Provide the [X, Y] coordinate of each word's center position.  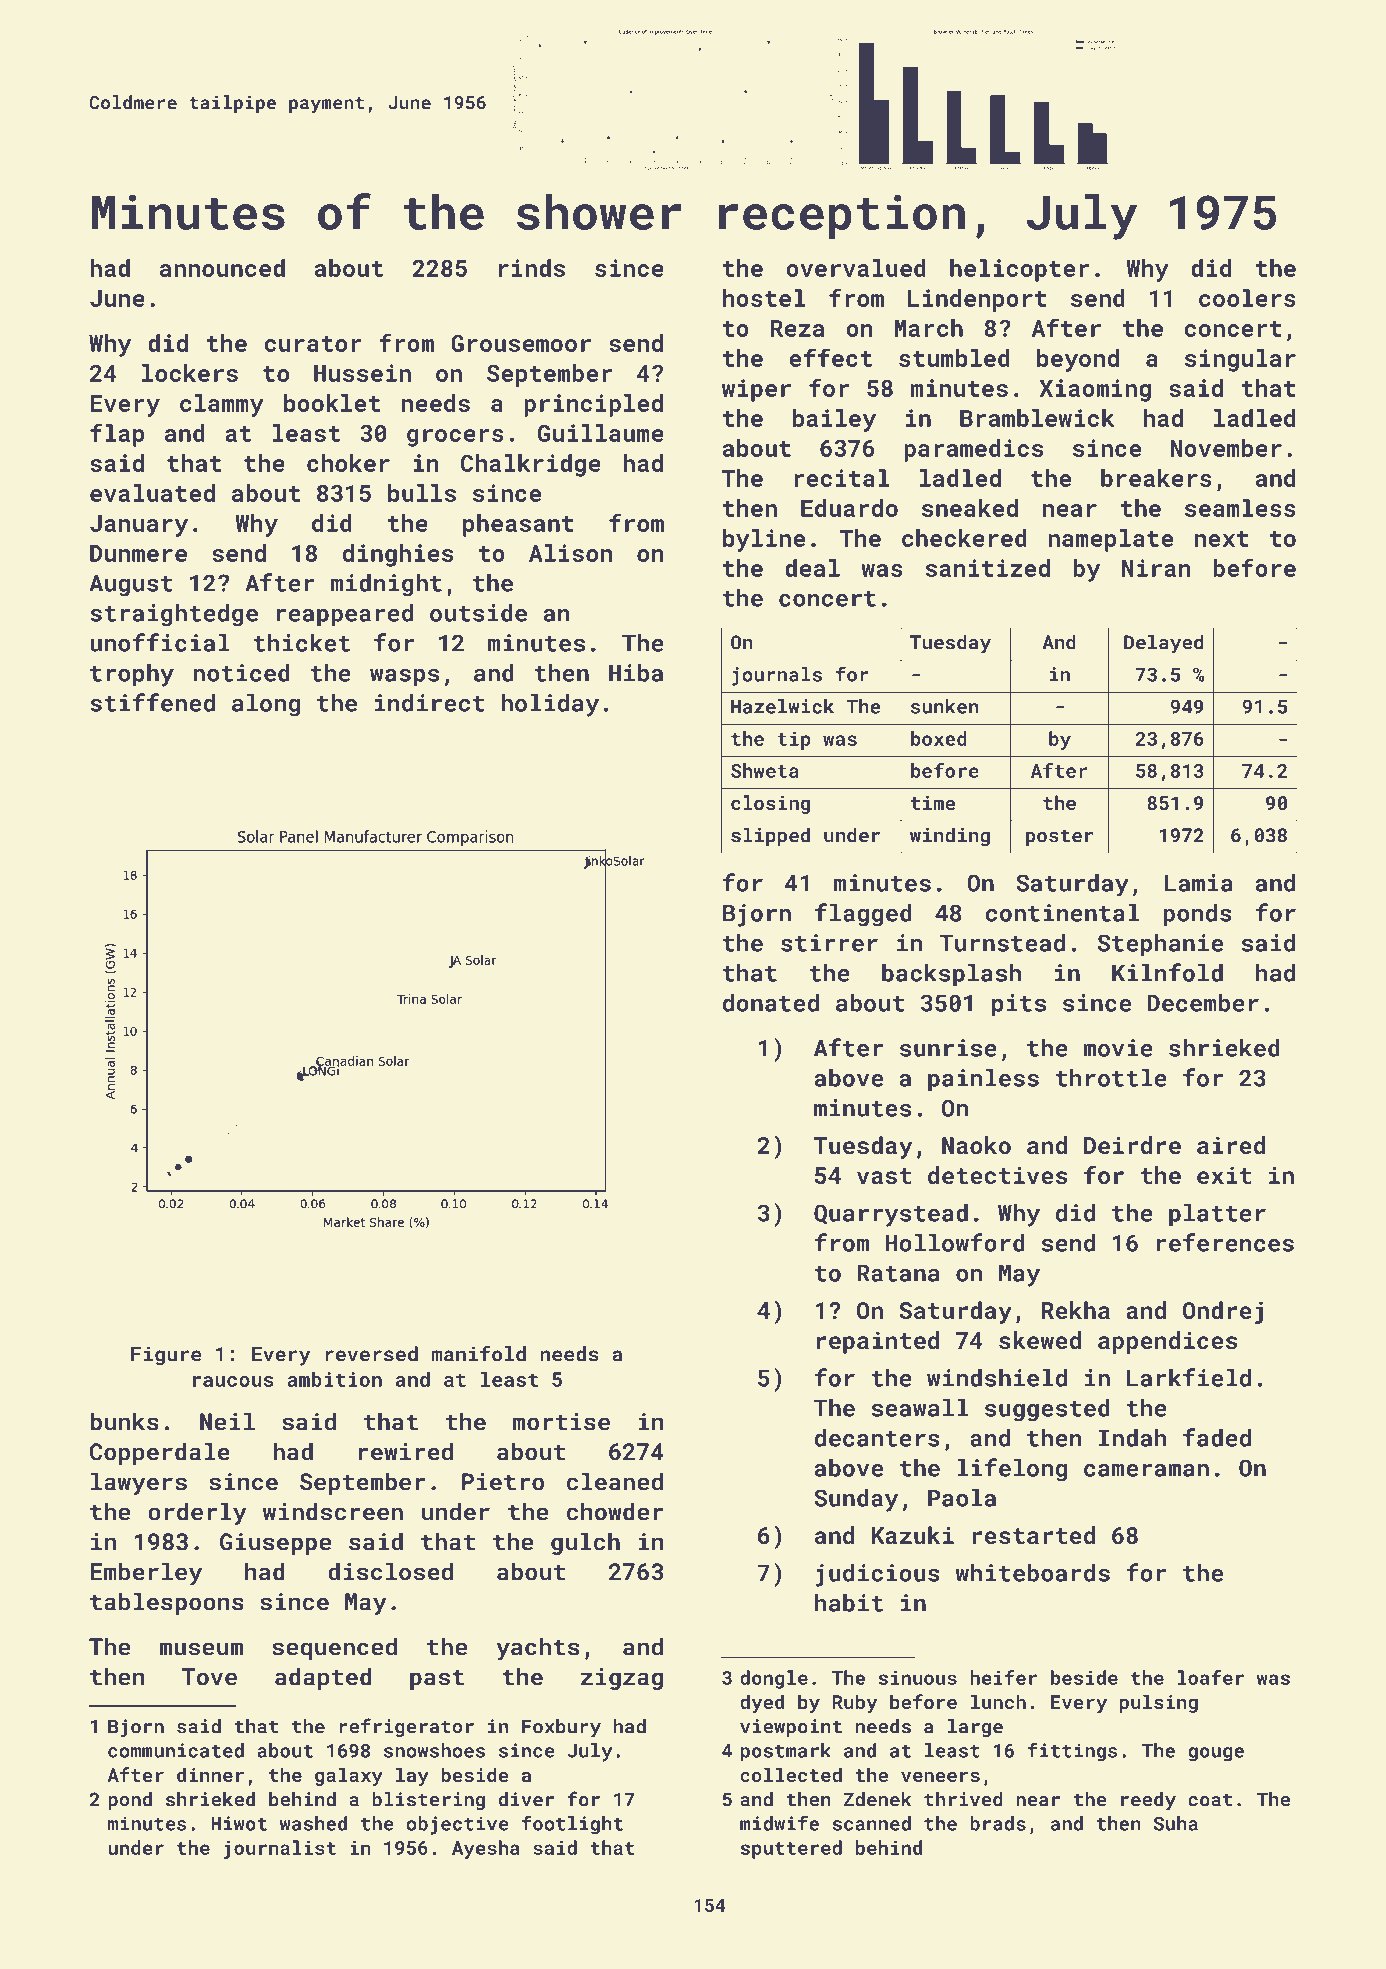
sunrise [948, 1048]
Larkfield [1189, 1377]
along [266, 705]
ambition [334, 1379]
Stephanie [1160, 945]
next [1222, 539]
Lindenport [977, 300]
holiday [550, 705]
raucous [233, 1381]
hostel [764, 298]
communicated [176, 1750]
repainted [878, 1342]
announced [222, 268]
